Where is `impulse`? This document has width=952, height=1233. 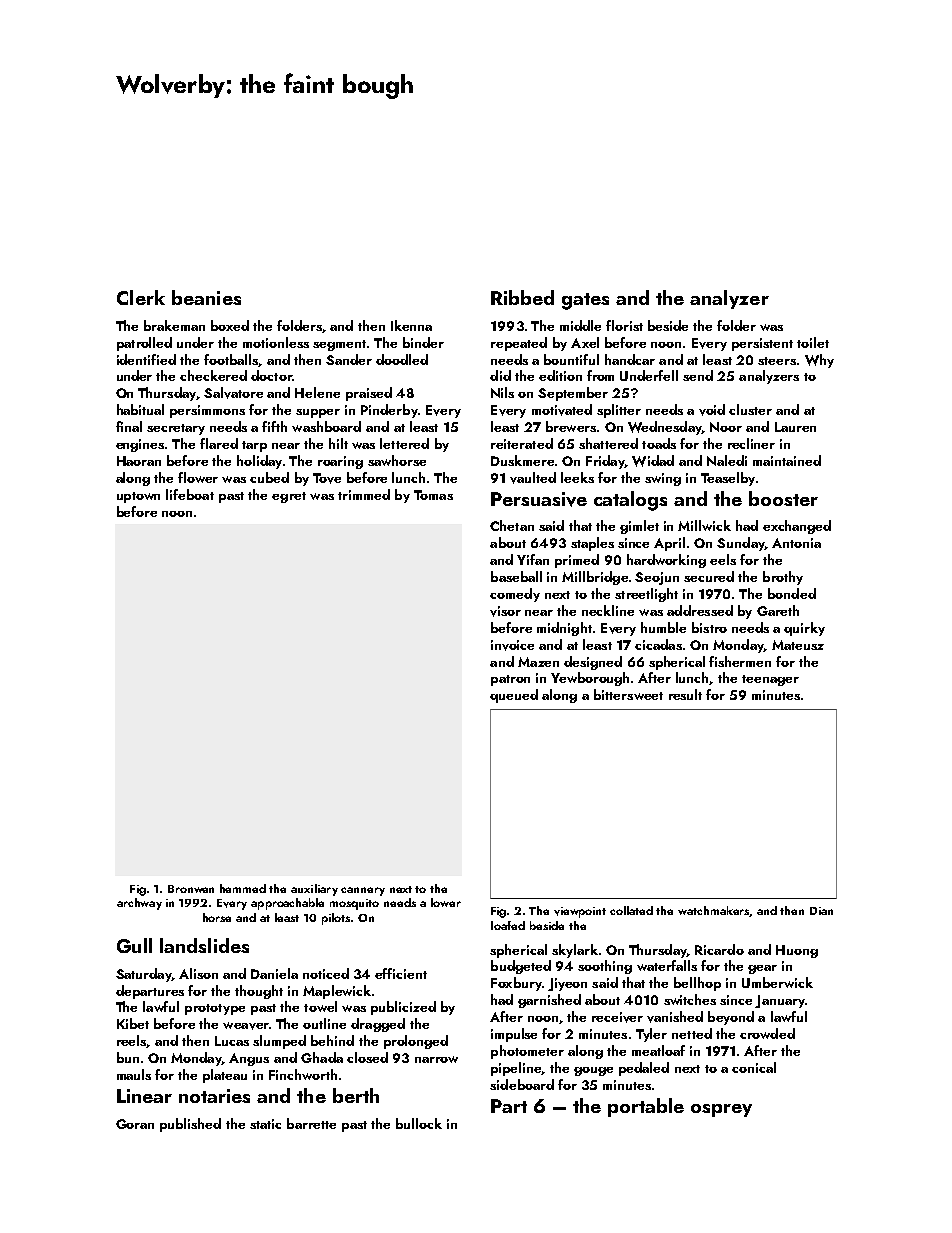 impulse is located at coordinates (514, 1035).
